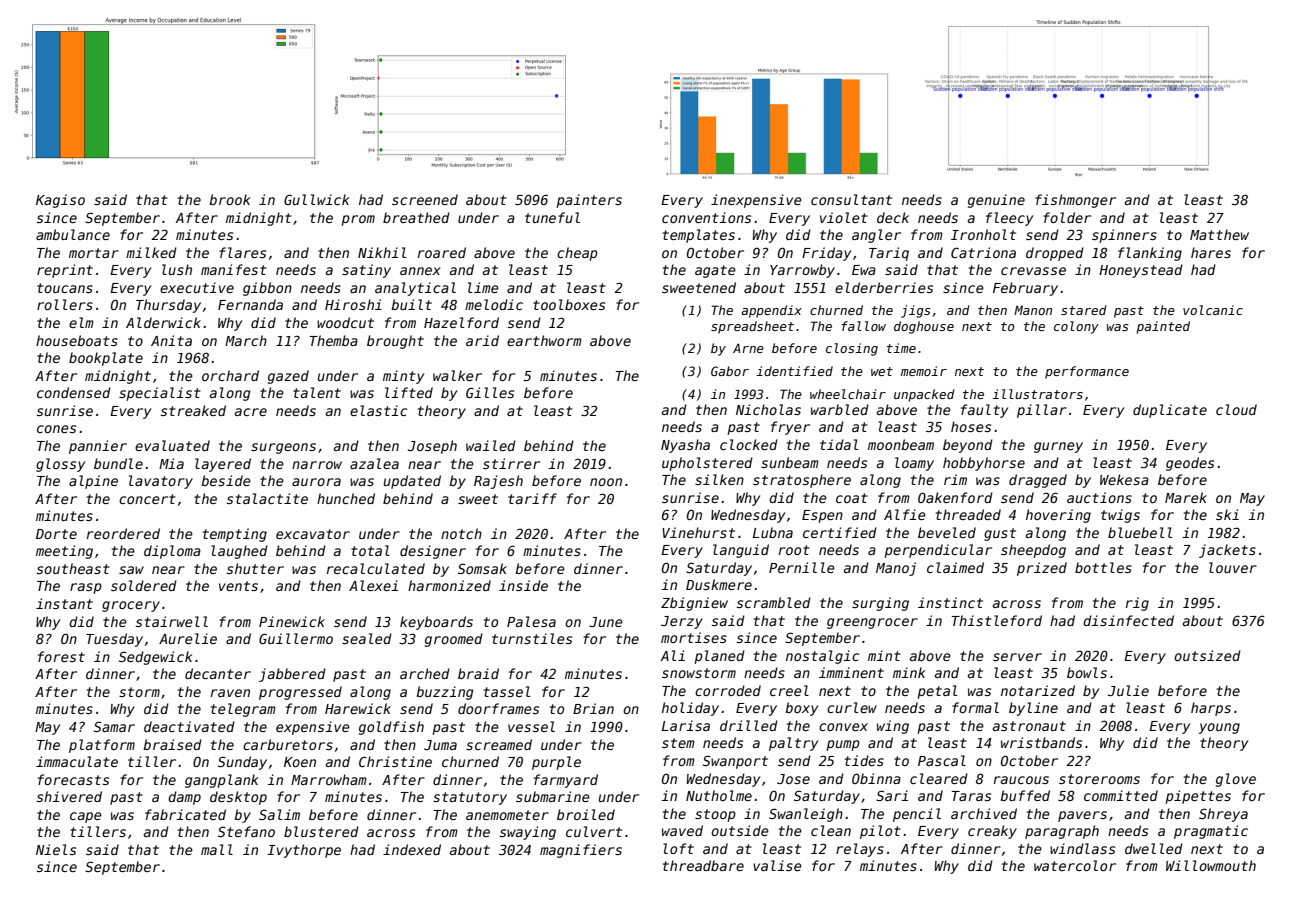 Image resolution: width=1308 pixels, height=924 pixels. What do you see at coordinates (86, 817) in the screenshot?
I see `cape` at bounding box center [86, 817].
